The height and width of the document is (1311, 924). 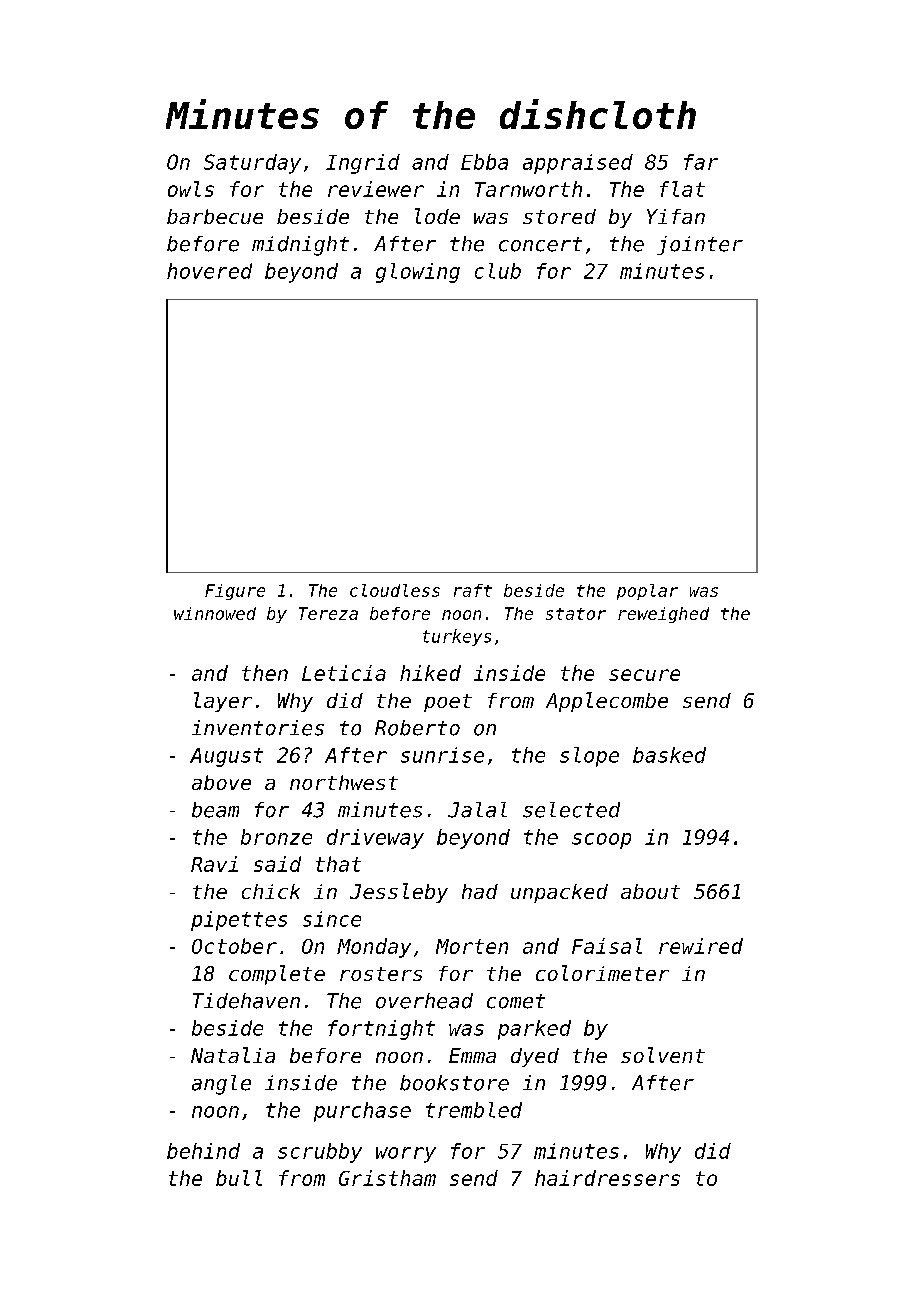 What do you see at coordinates (215, 810) in the document?
I see `beam` at bounding box center [215, 810].
